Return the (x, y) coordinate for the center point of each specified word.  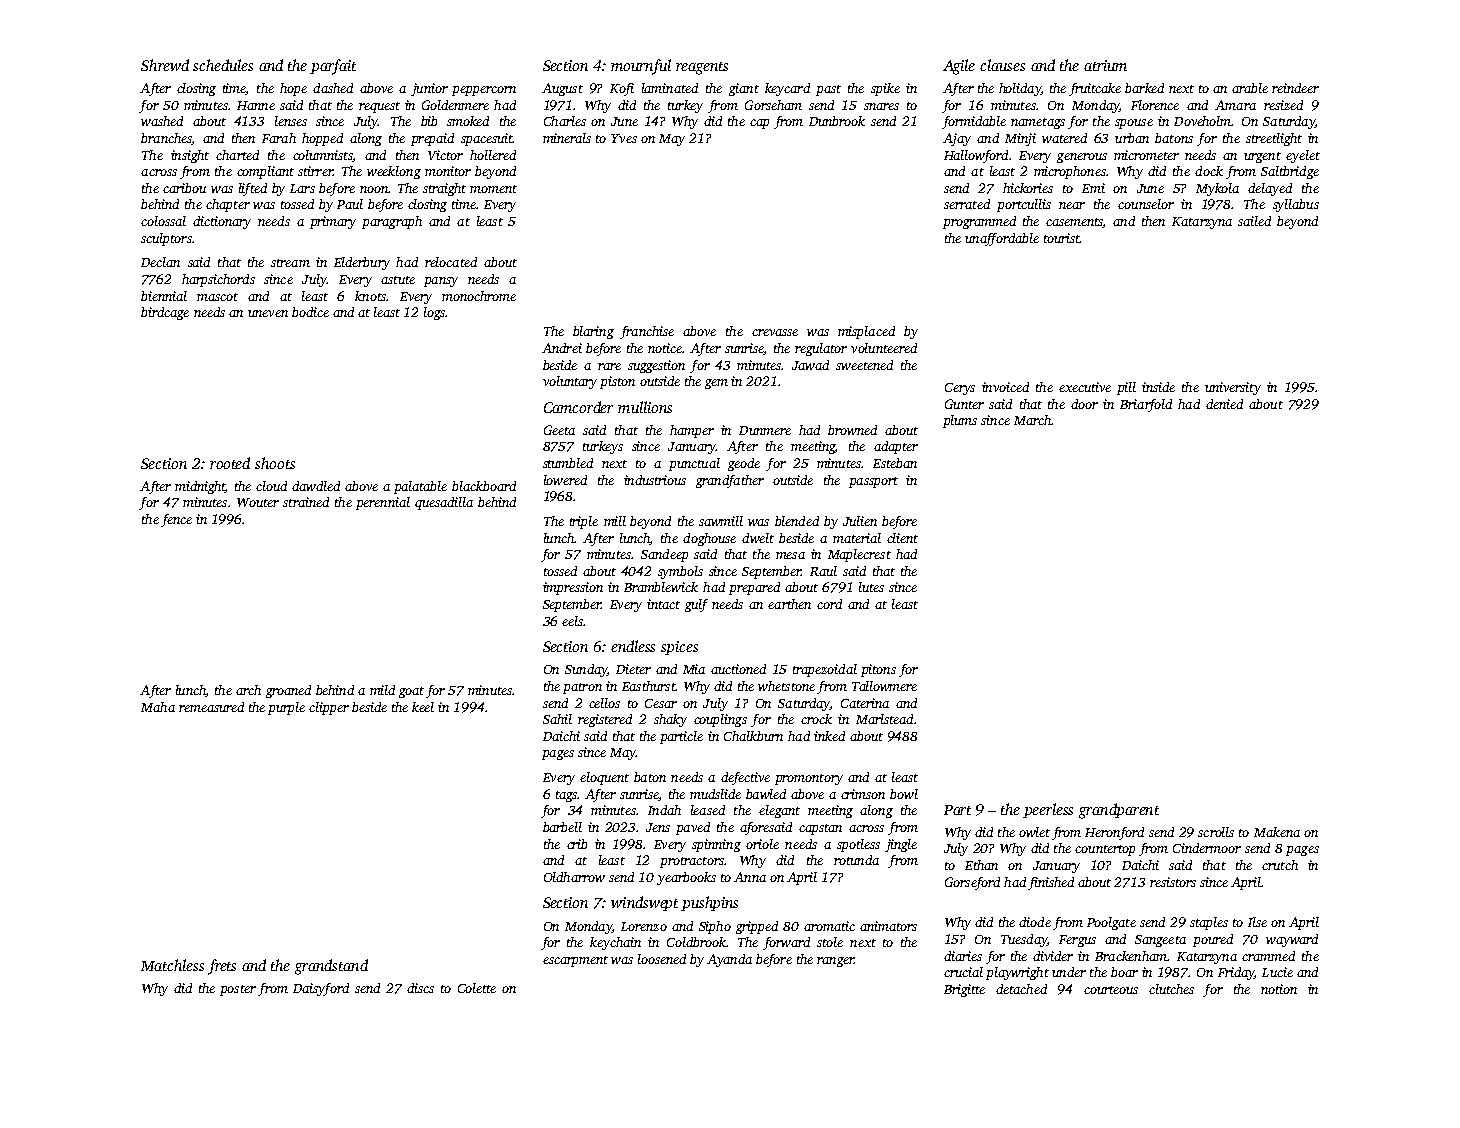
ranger (835, 962)
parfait (333, 67)
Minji (1020, 139)
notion (1279, 989)
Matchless (172, 965)
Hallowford (976, 156)
